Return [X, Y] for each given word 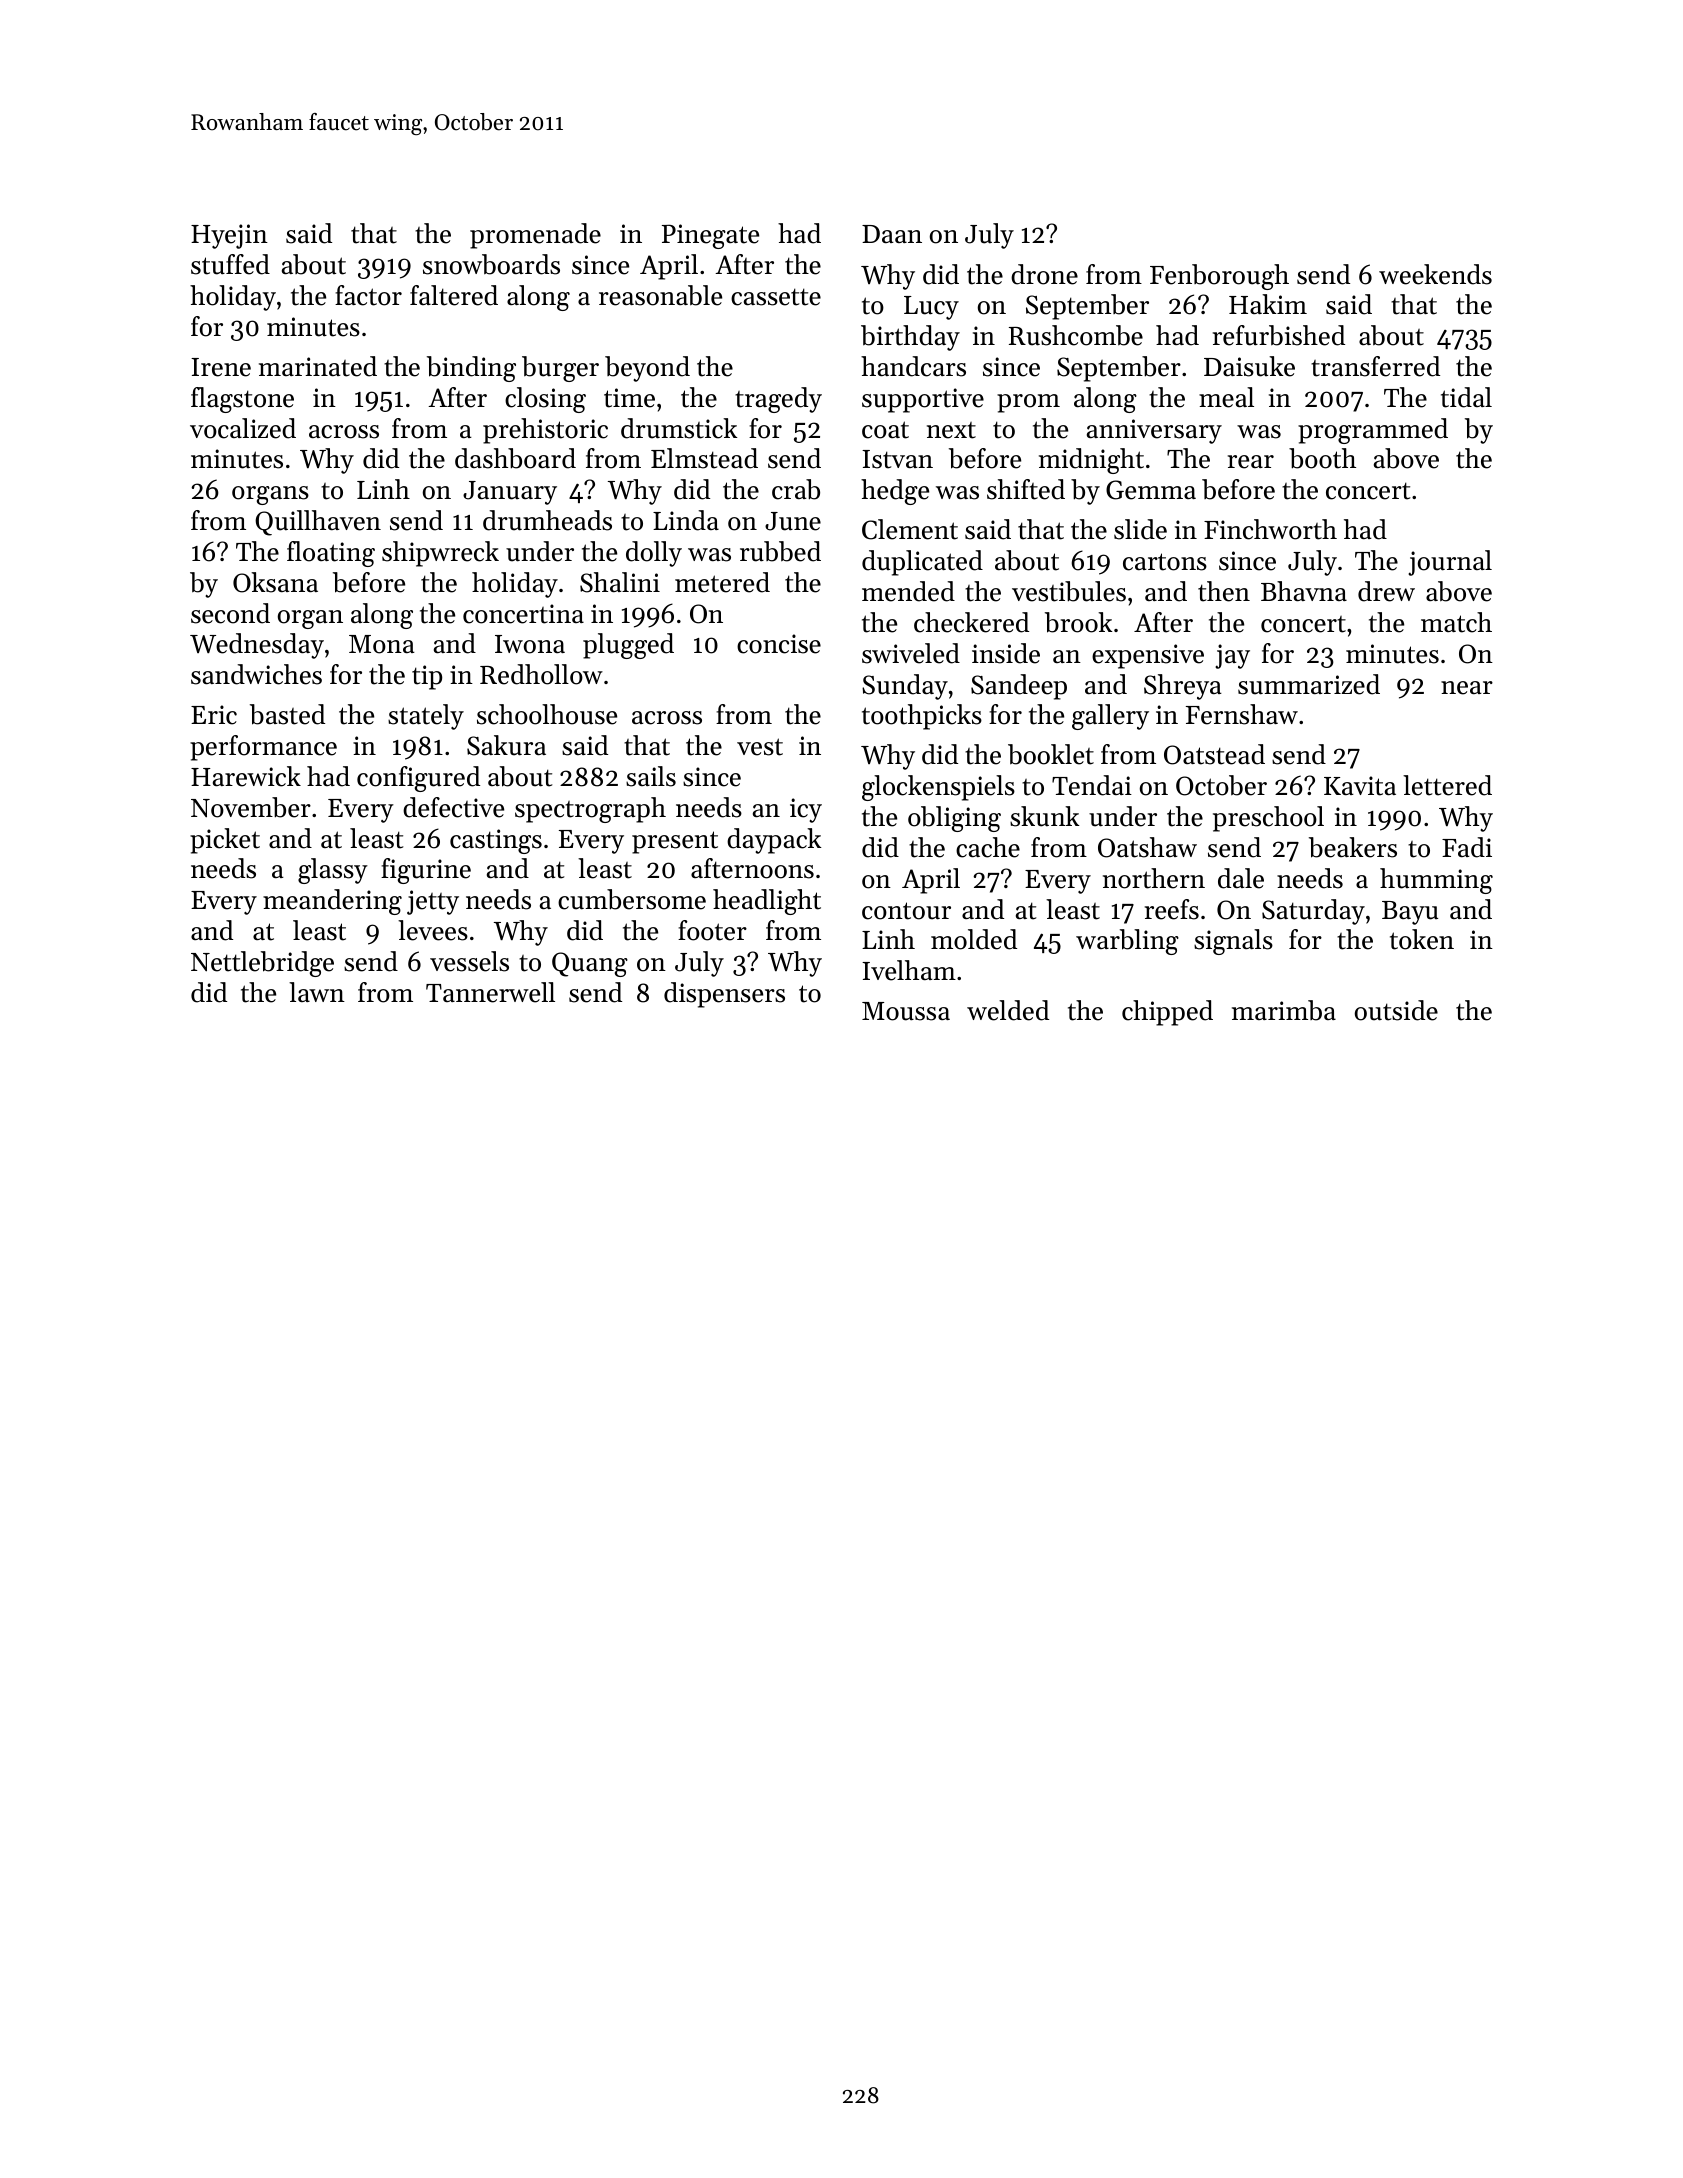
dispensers [724, 995]
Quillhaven [318, 523]
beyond [647, 369]
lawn [317, 992]
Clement [910, 529]
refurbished [1279, 335]
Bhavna [1304, 591]
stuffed [230, 264]
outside [1396, 1010]
